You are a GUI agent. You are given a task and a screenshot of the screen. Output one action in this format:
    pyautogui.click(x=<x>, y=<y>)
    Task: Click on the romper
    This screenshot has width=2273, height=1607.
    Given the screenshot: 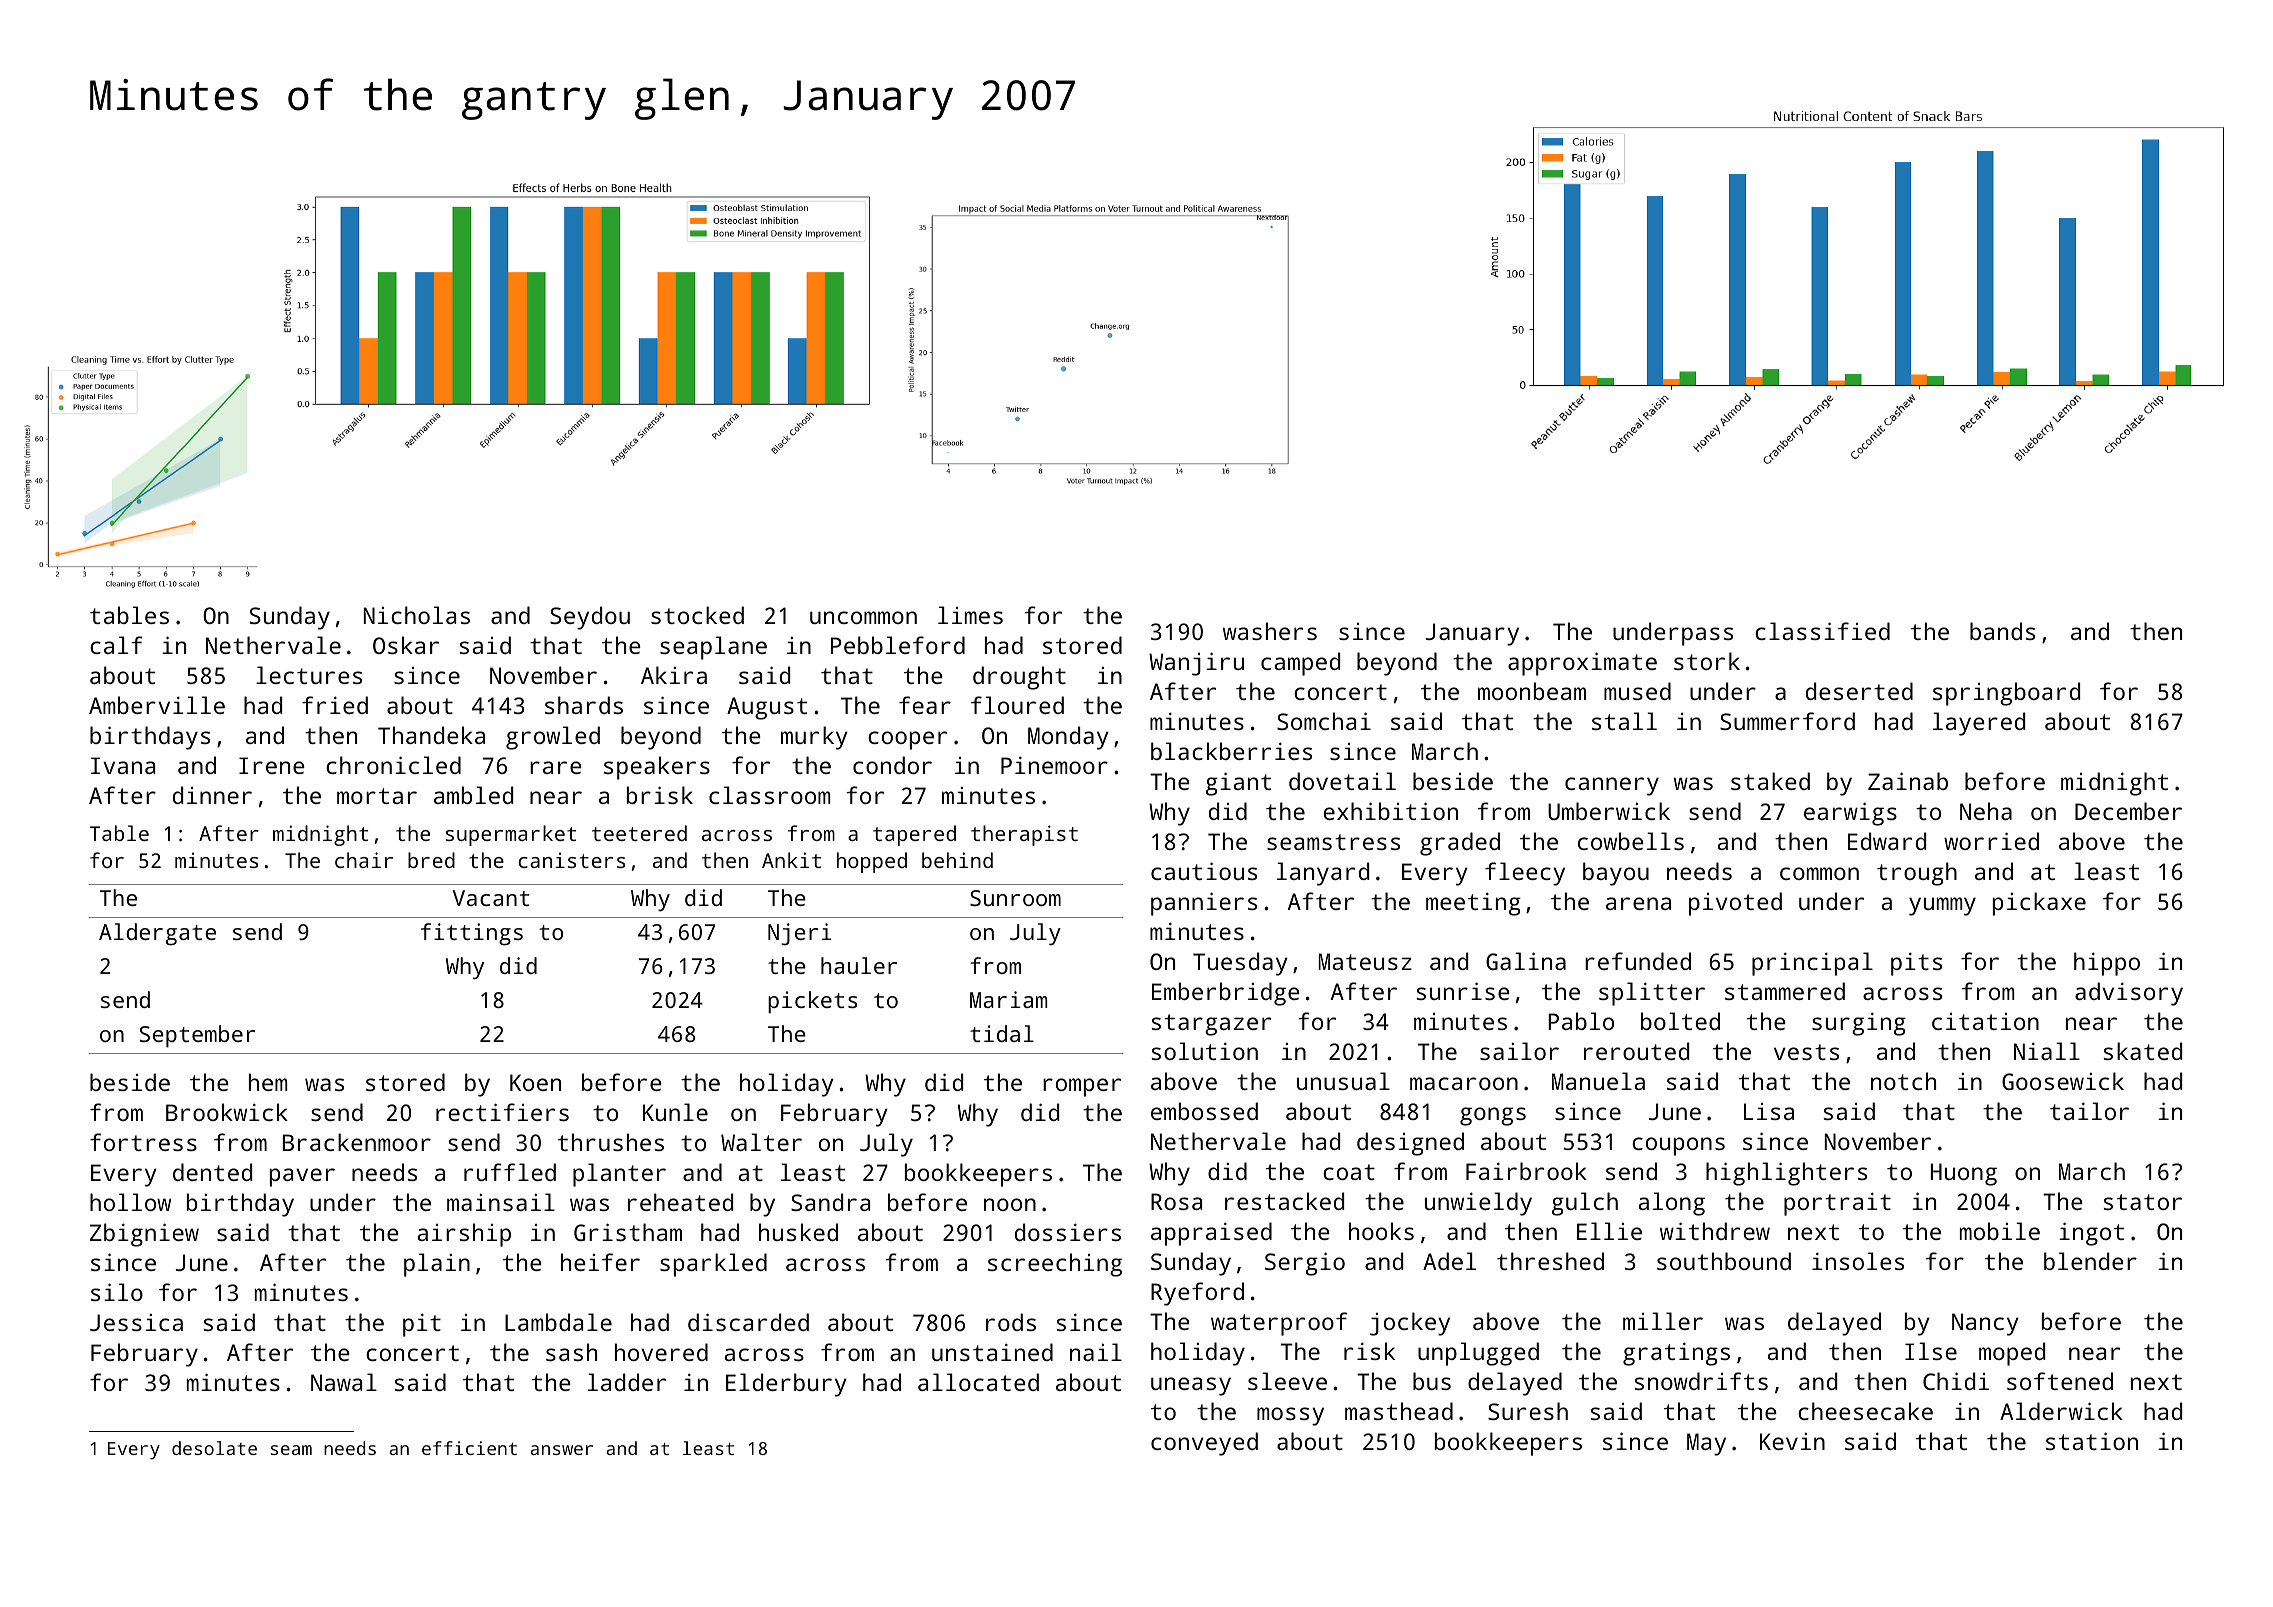 What is the action you would take?
    pyautogui.click(x=1082, y=1087)
